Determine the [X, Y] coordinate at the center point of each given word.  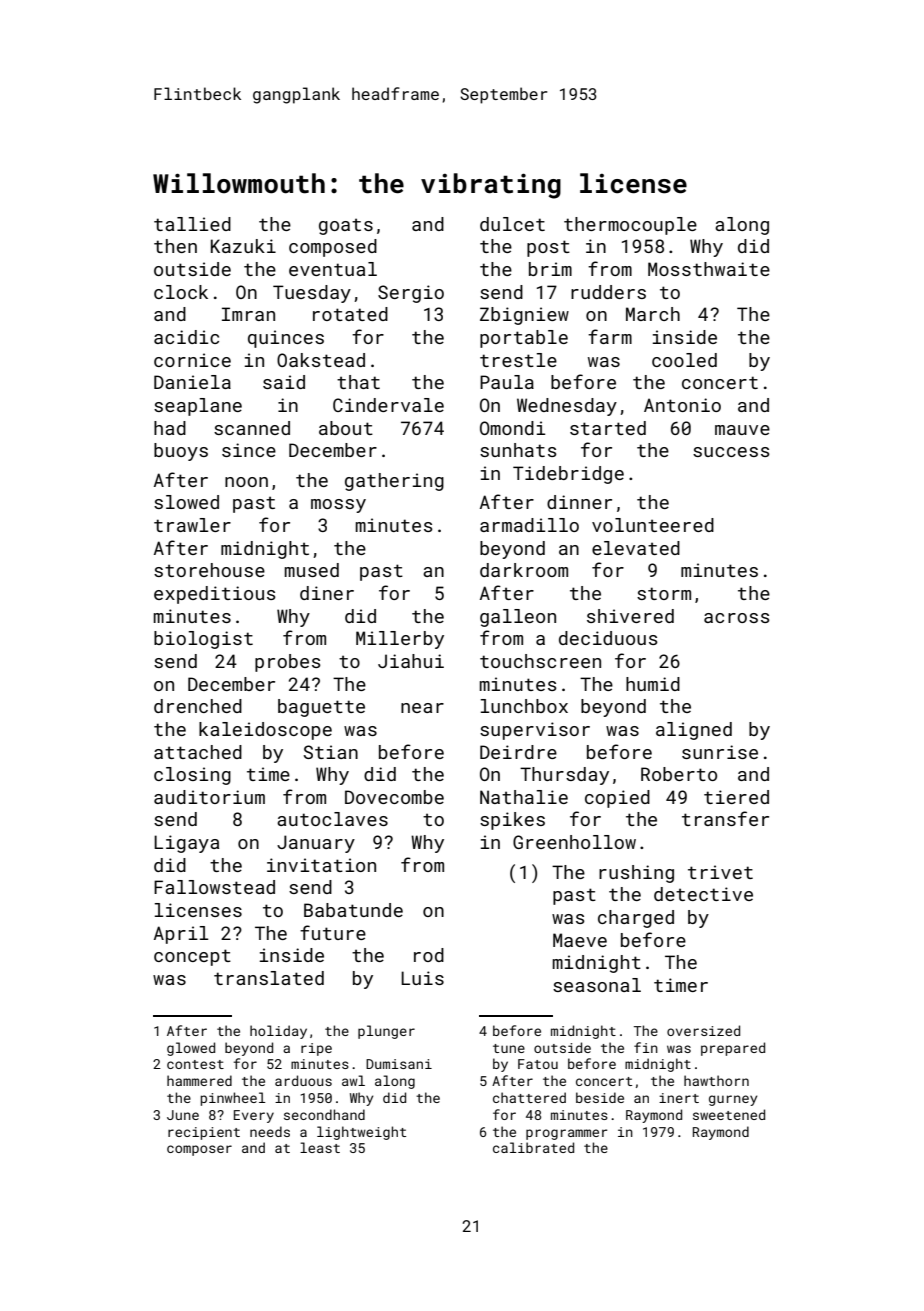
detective [703, 894]
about [346, 428]
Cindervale [388, 405]
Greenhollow [574, 842]
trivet [720, 872]
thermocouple [630, 226]
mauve [742, 430]
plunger [386, 1032]
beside [600, 1097]
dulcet [512, 224]
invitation [321, 865]
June [183, 1115]
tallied [192, 224]
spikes [512, 821]
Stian [331, 752]
